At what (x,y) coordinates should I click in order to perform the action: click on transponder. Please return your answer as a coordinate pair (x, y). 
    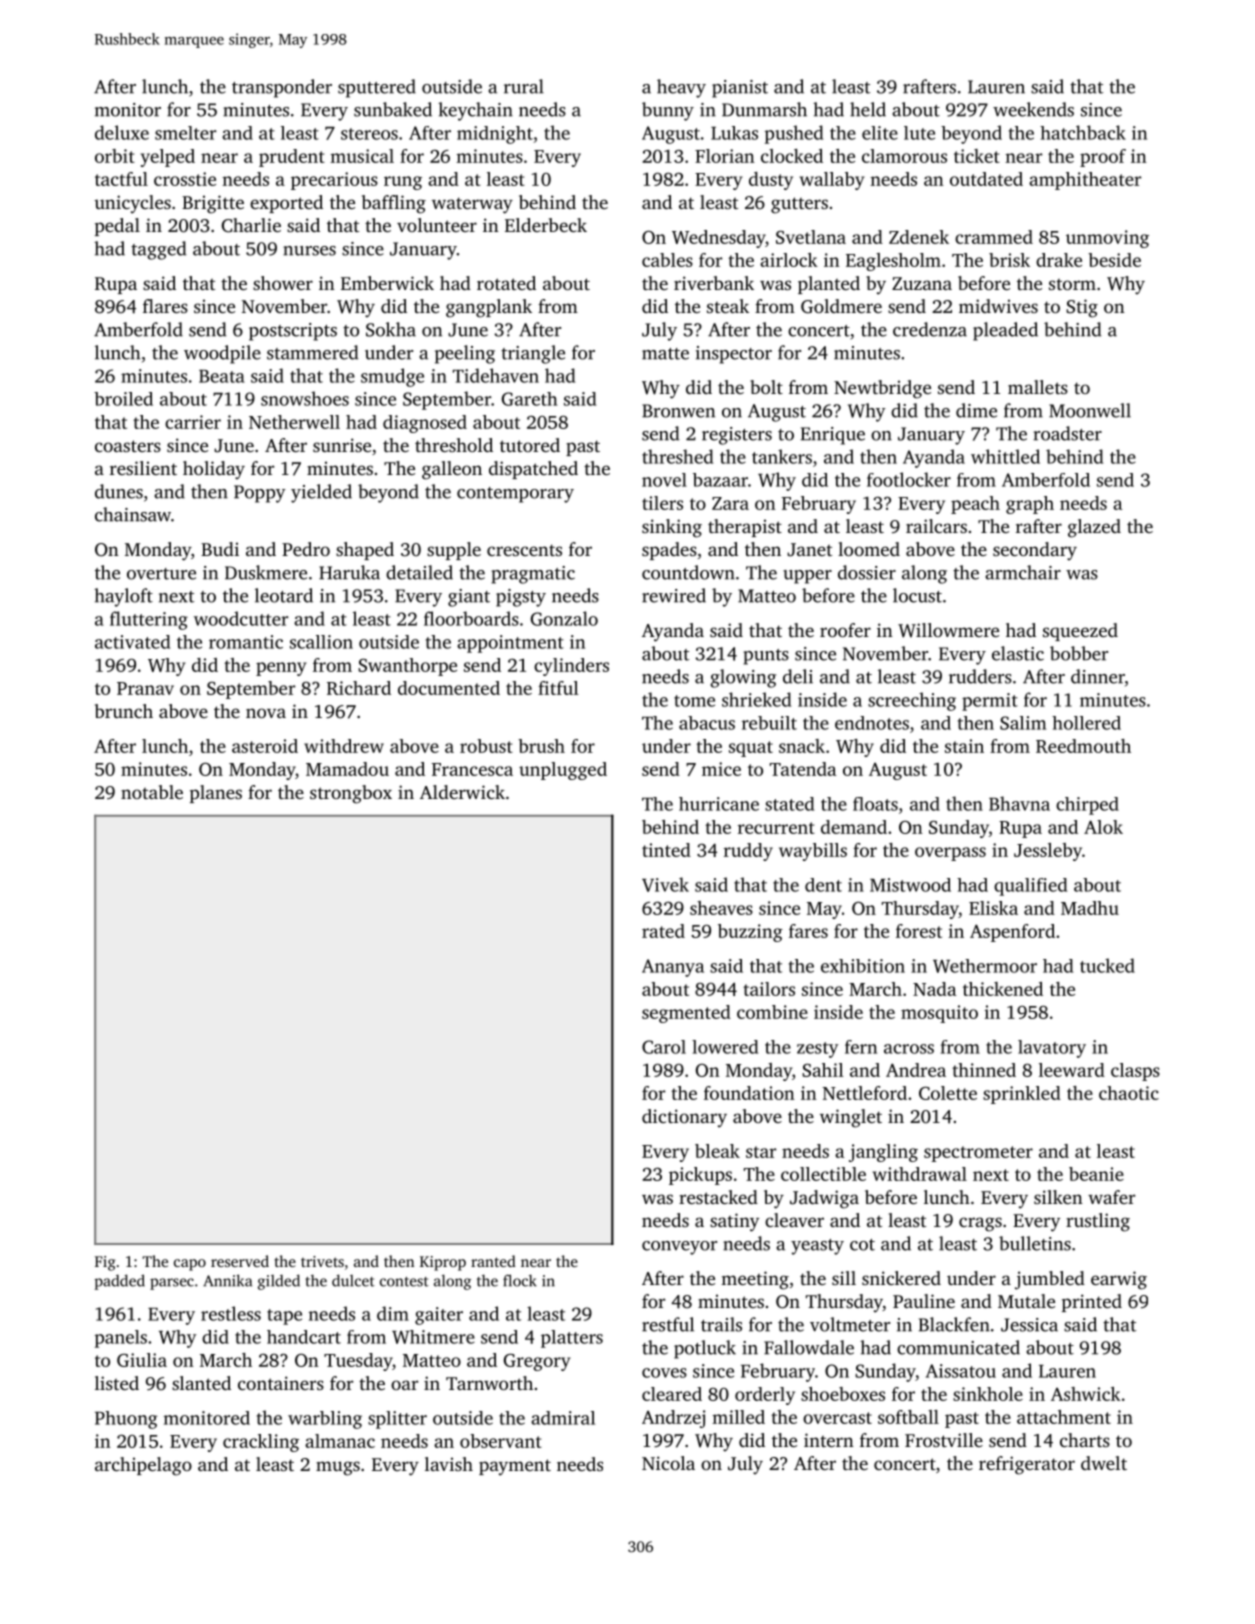
    Looking at the image, I should click on (282, 88).
